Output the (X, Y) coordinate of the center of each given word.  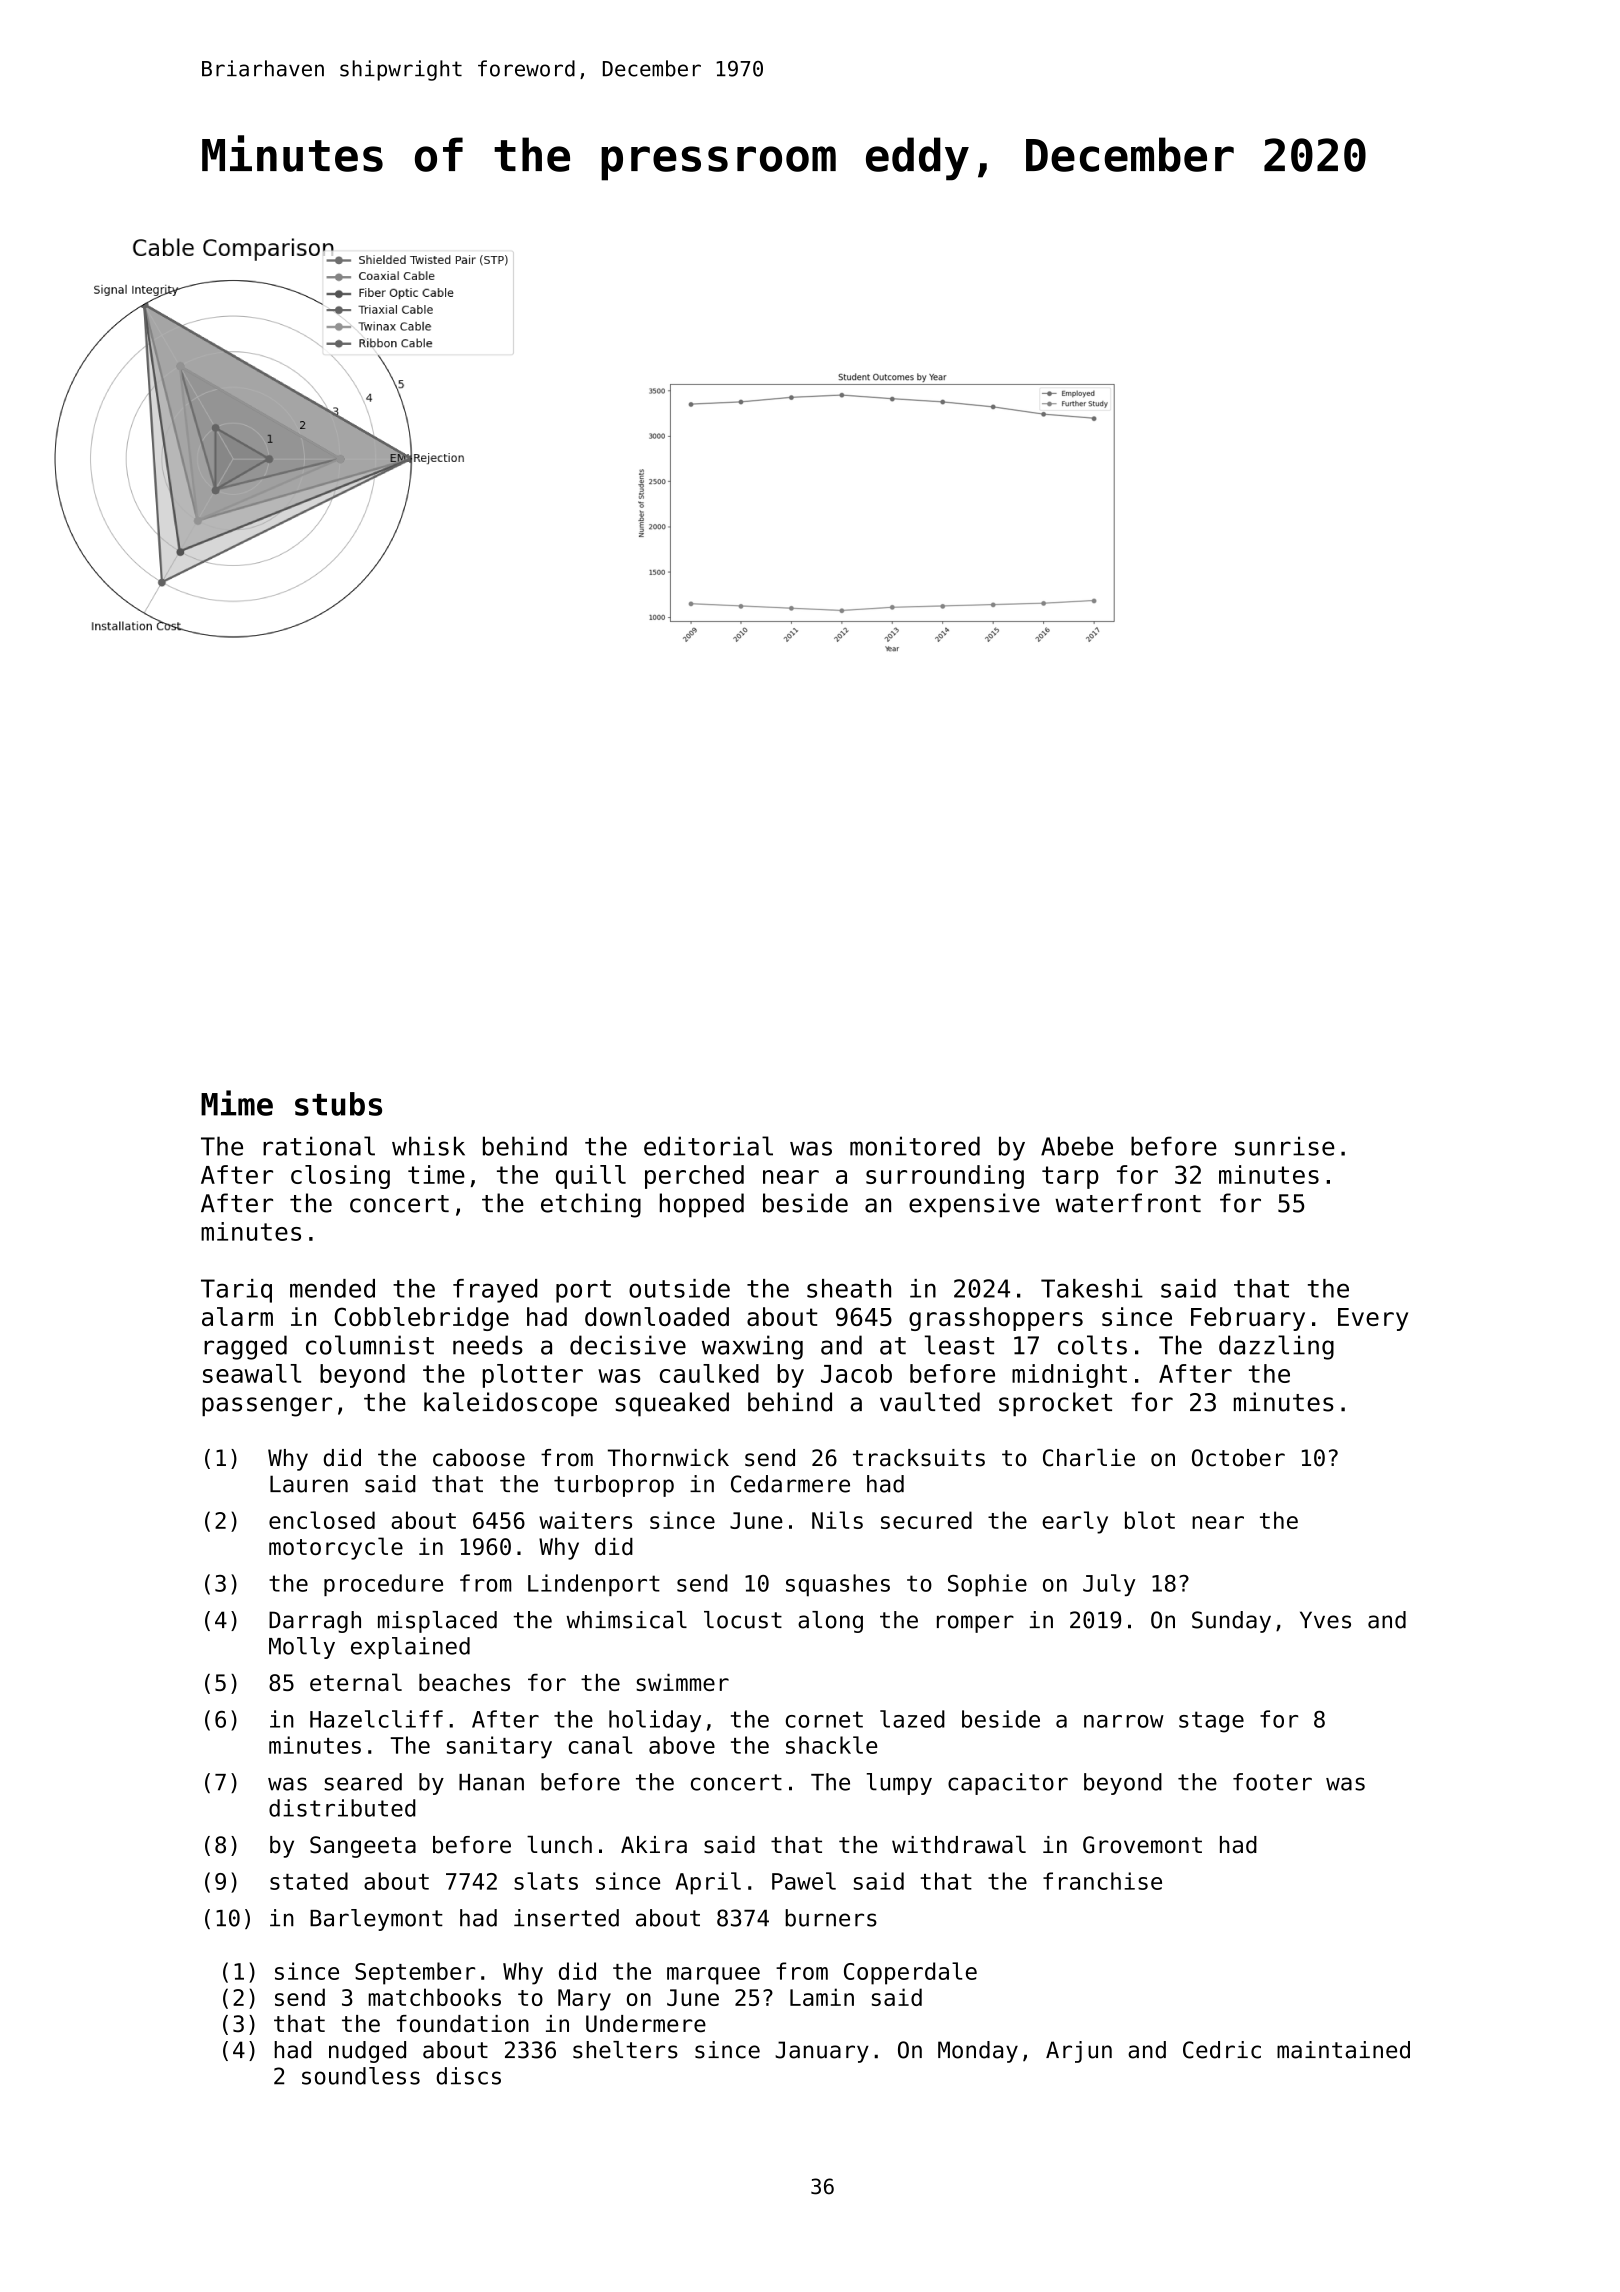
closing (340, 1177)
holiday (655, 1721)
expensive (974, 1205)
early (1075, 1522)
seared (363, 1782)
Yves (1325, 1620)
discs (468, 2076)
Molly (302, 1648)
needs (488, 1345)
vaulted (930, 1402)
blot (1150, 1520)
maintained (1343, 2050)
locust (743, 1620)
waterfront (1128, 1203)
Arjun (1079, 2052)
